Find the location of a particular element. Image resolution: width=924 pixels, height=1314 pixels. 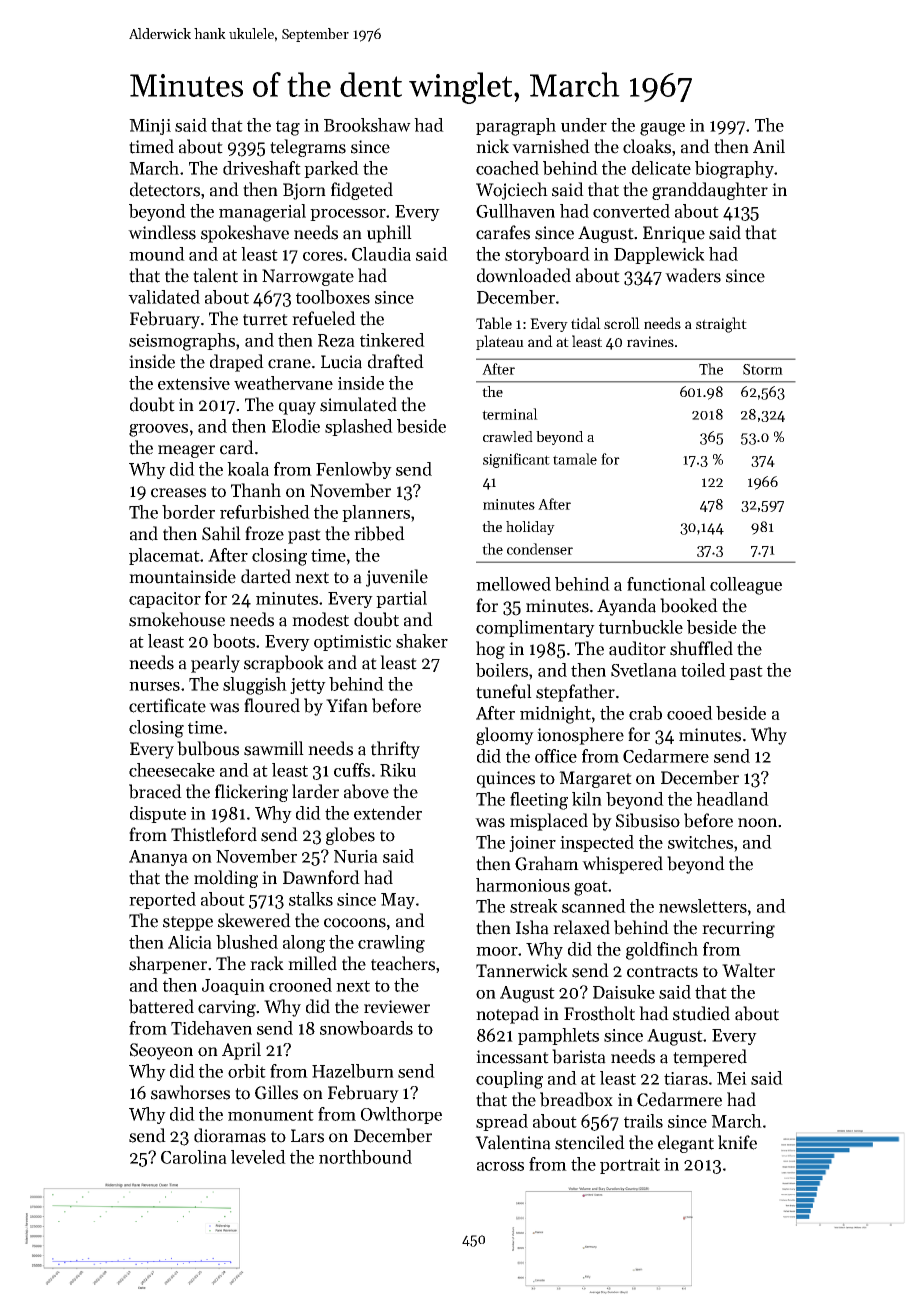

spokeshave is located at coordinates (245, 234).
